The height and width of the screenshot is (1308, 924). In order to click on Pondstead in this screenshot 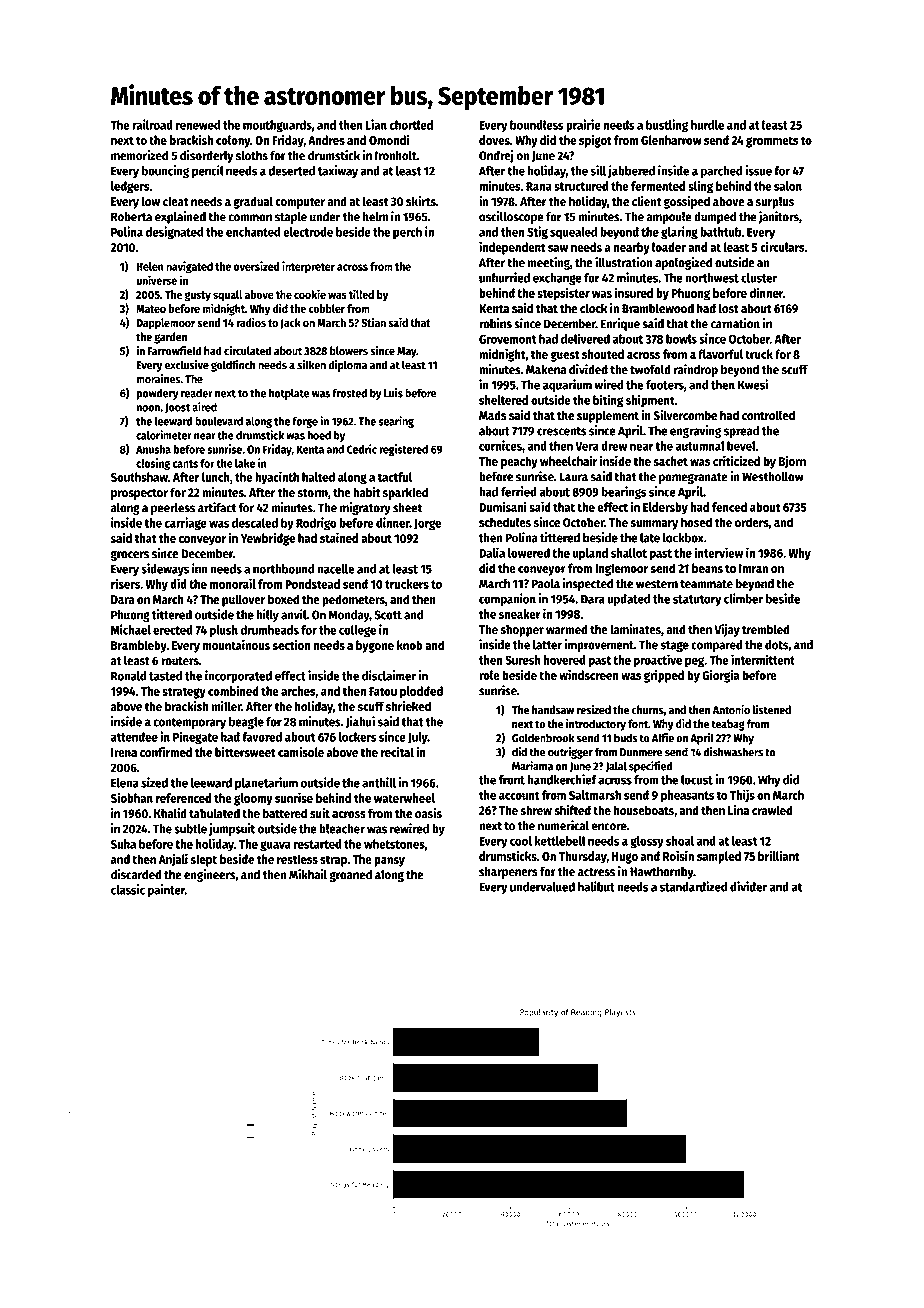, I will do `click(312, 584)`.
